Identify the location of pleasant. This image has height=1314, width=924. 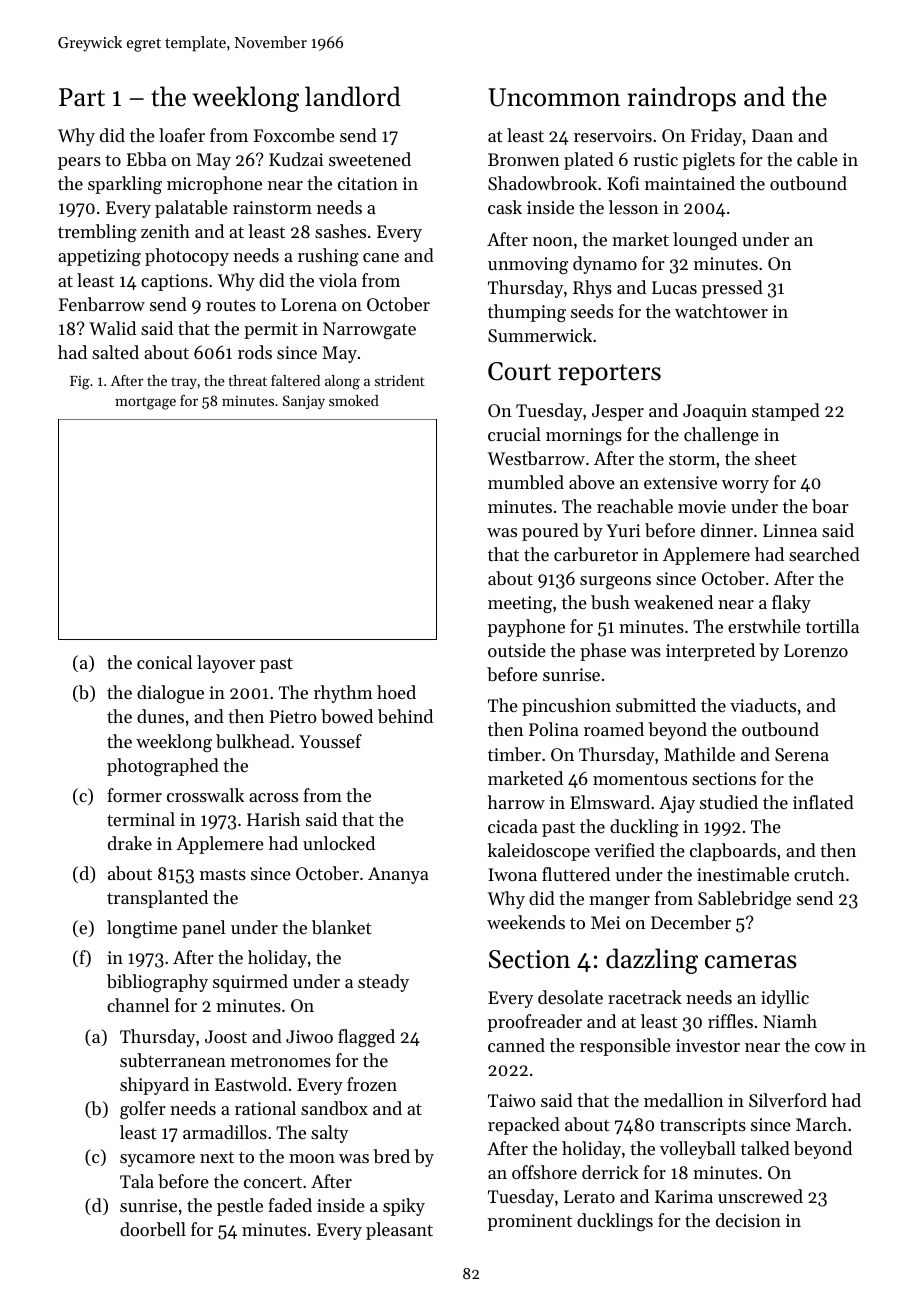
(399, 1231).
